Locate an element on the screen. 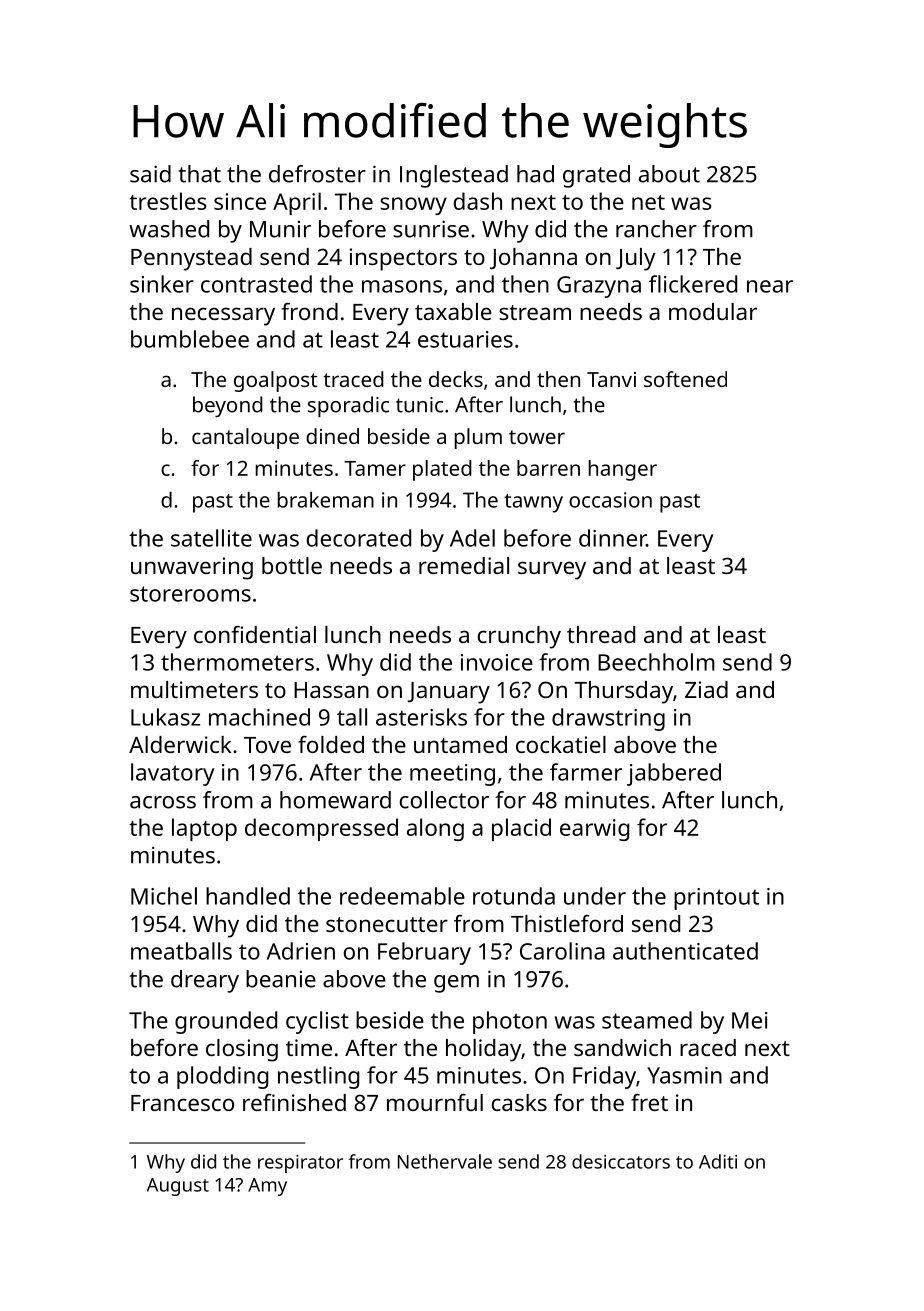  under is located at coordinates (595, 896).
